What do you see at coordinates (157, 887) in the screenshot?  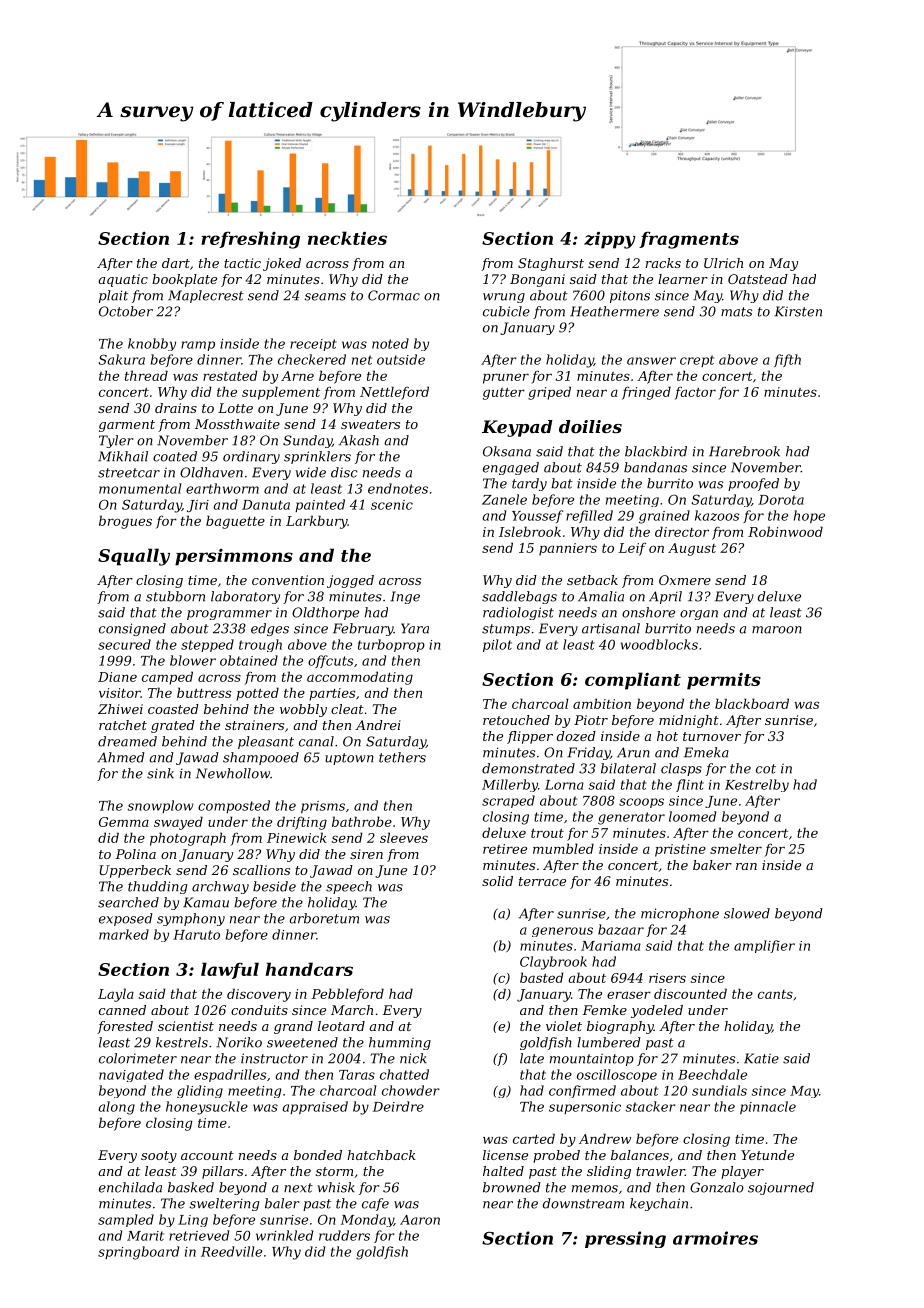 I see `thudding` at bounding box center [157, 887].
